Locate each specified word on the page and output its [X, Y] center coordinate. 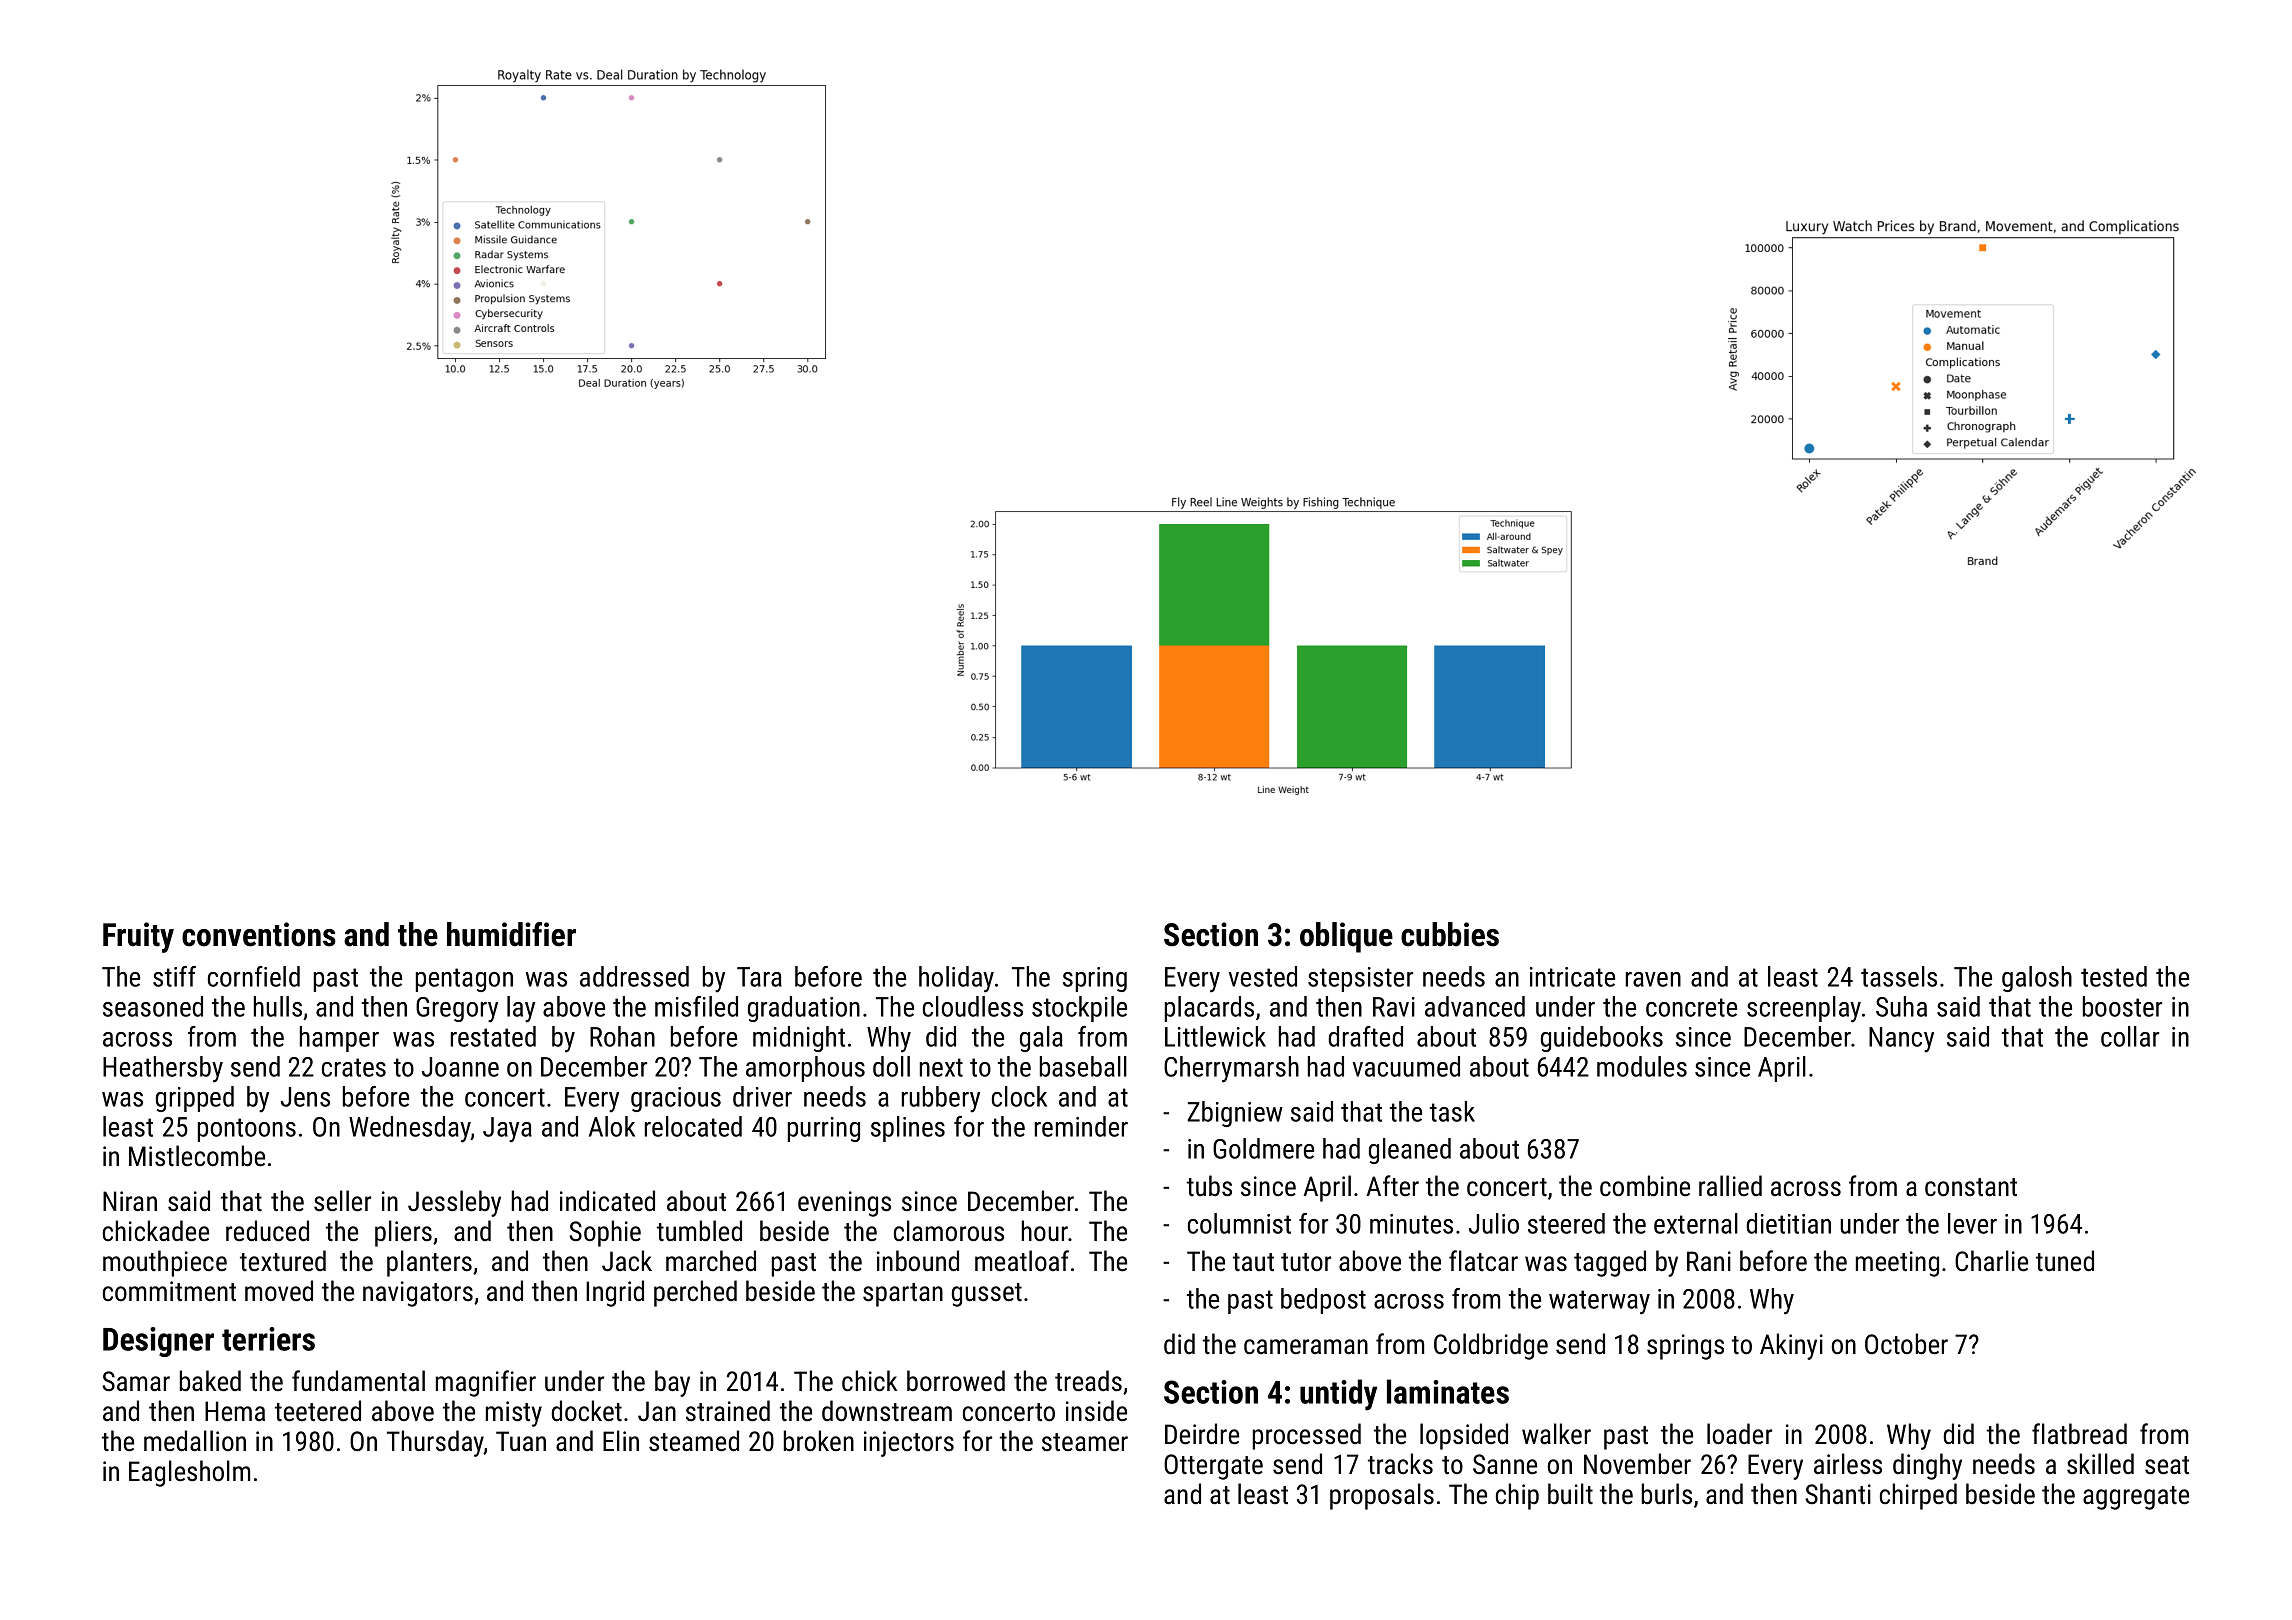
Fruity [138, 937]
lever [1972, 1223]
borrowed [956, 1380]
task [1452, 1111]
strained [728, 1411]
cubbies [1450, 934]
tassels [1899, 976]
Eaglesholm [189, 1473]
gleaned [1410, 1151]
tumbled [699, 1231]
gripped [195, 1099]
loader [1739, 1434]
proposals [1382, 1496]
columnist [1239, 1223]
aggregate [2136, 1498]
